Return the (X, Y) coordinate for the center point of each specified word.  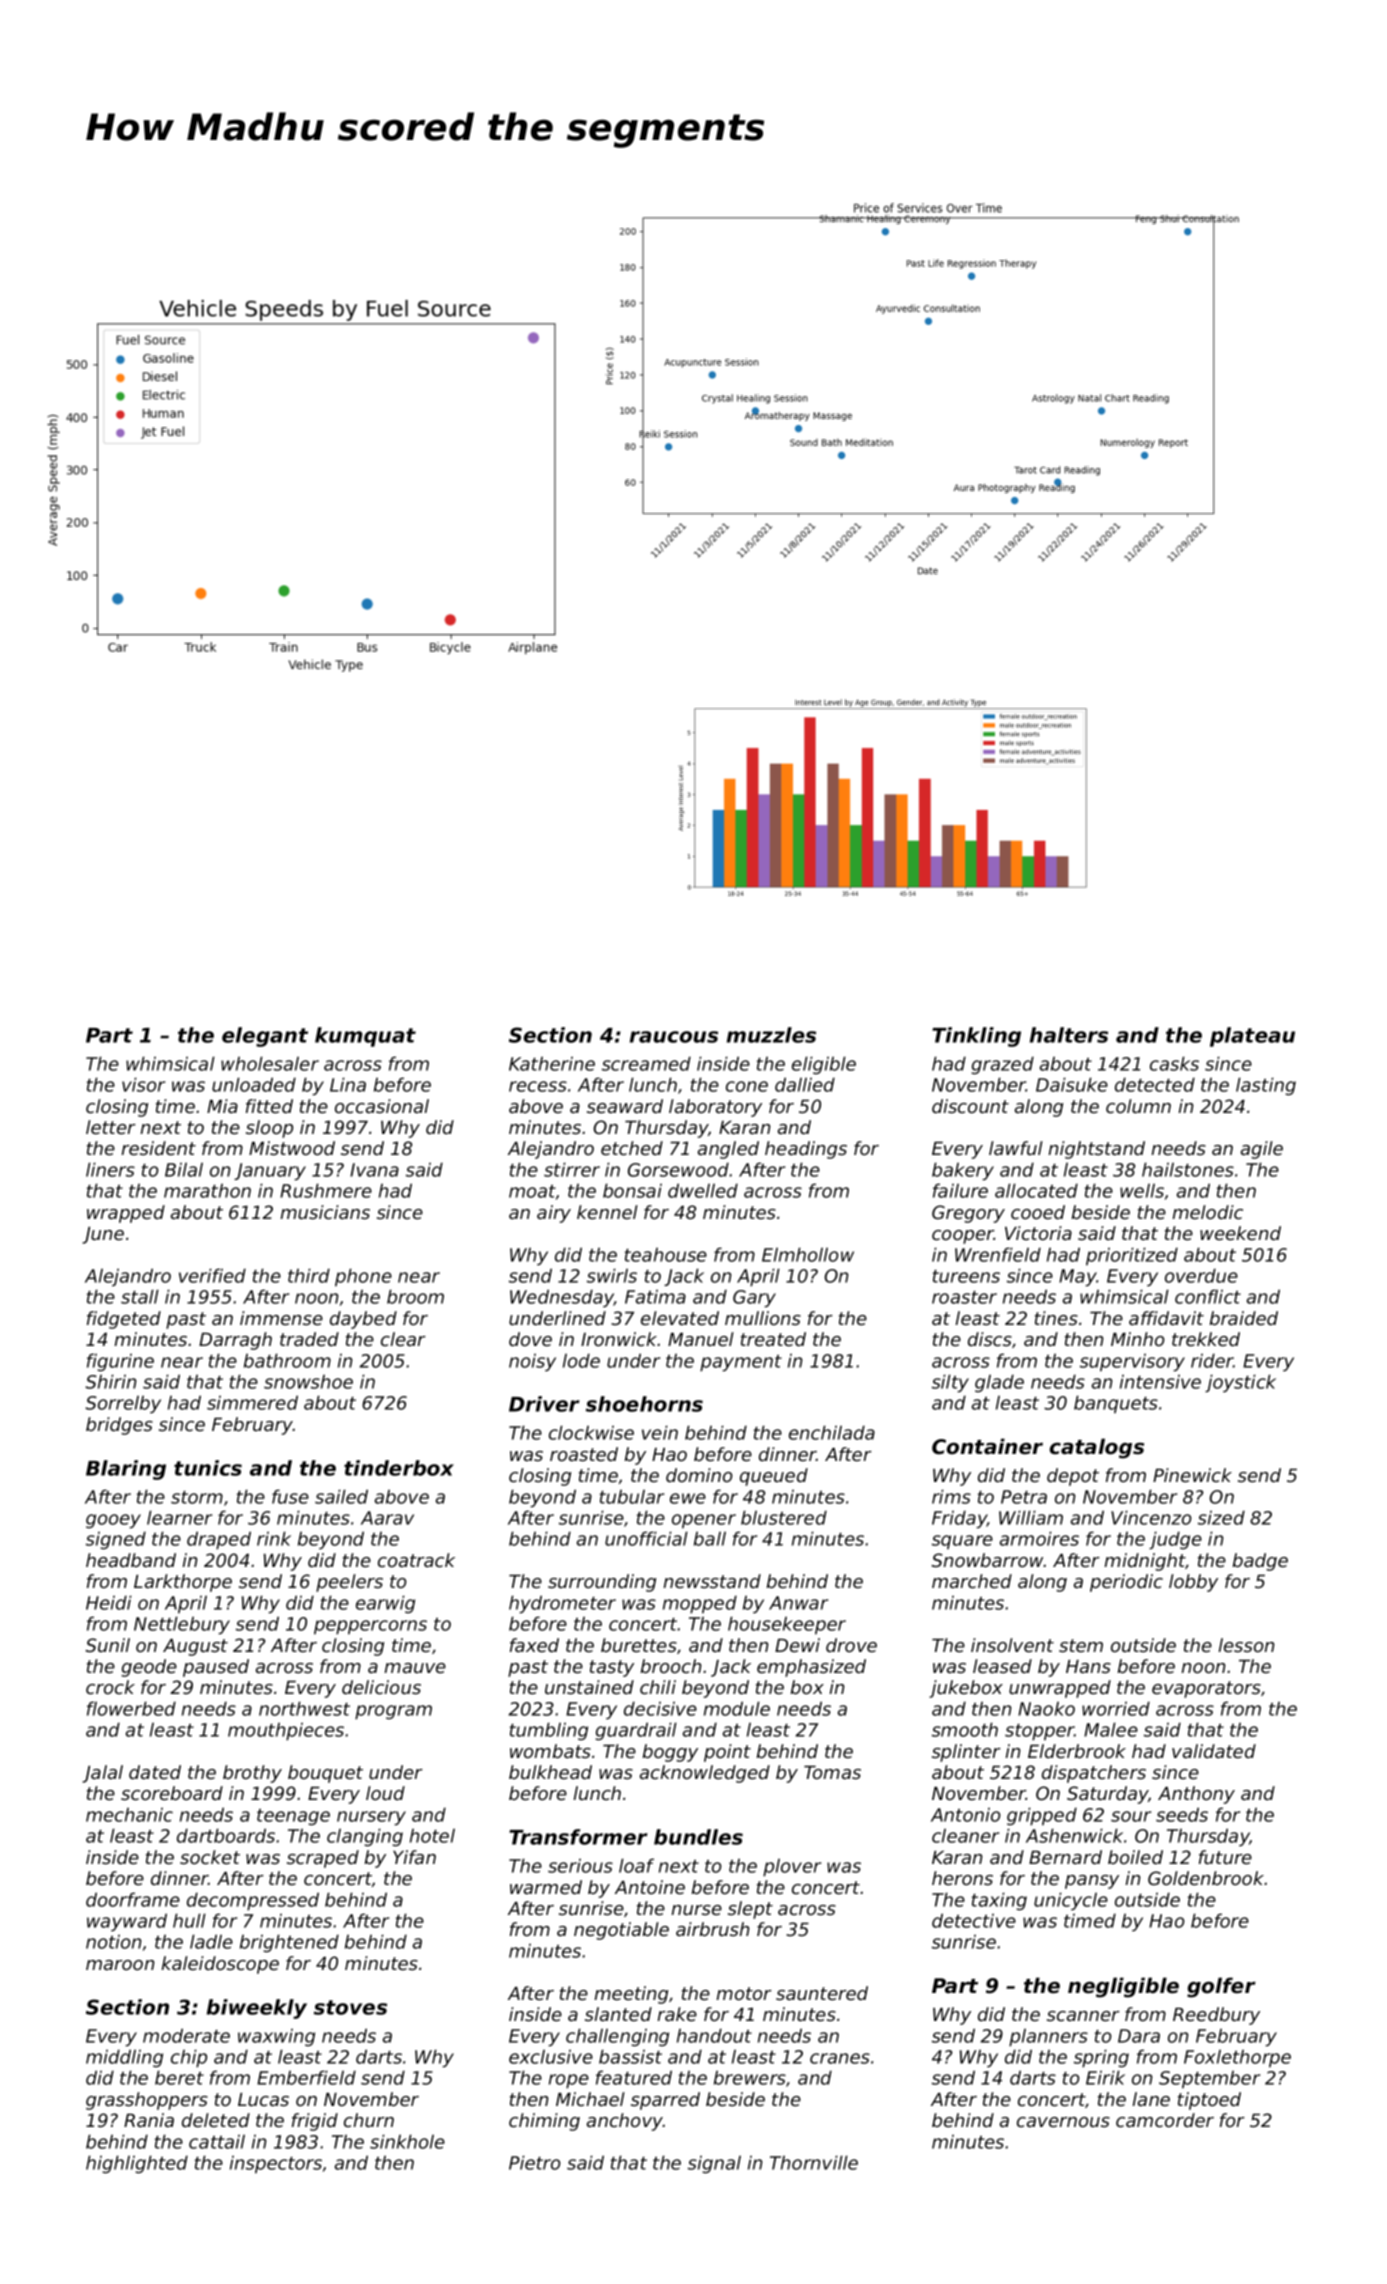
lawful (1016, 1148)
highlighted (137, 2164)
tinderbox (399, 1468)
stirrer (572, 1169)
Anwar (798, 1603)
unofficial (646, 1538)
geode (149, 1668)
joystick (1240, 1383)
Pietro (534, 2162)
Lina (348, 1084)
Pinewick (1192, 1475)
